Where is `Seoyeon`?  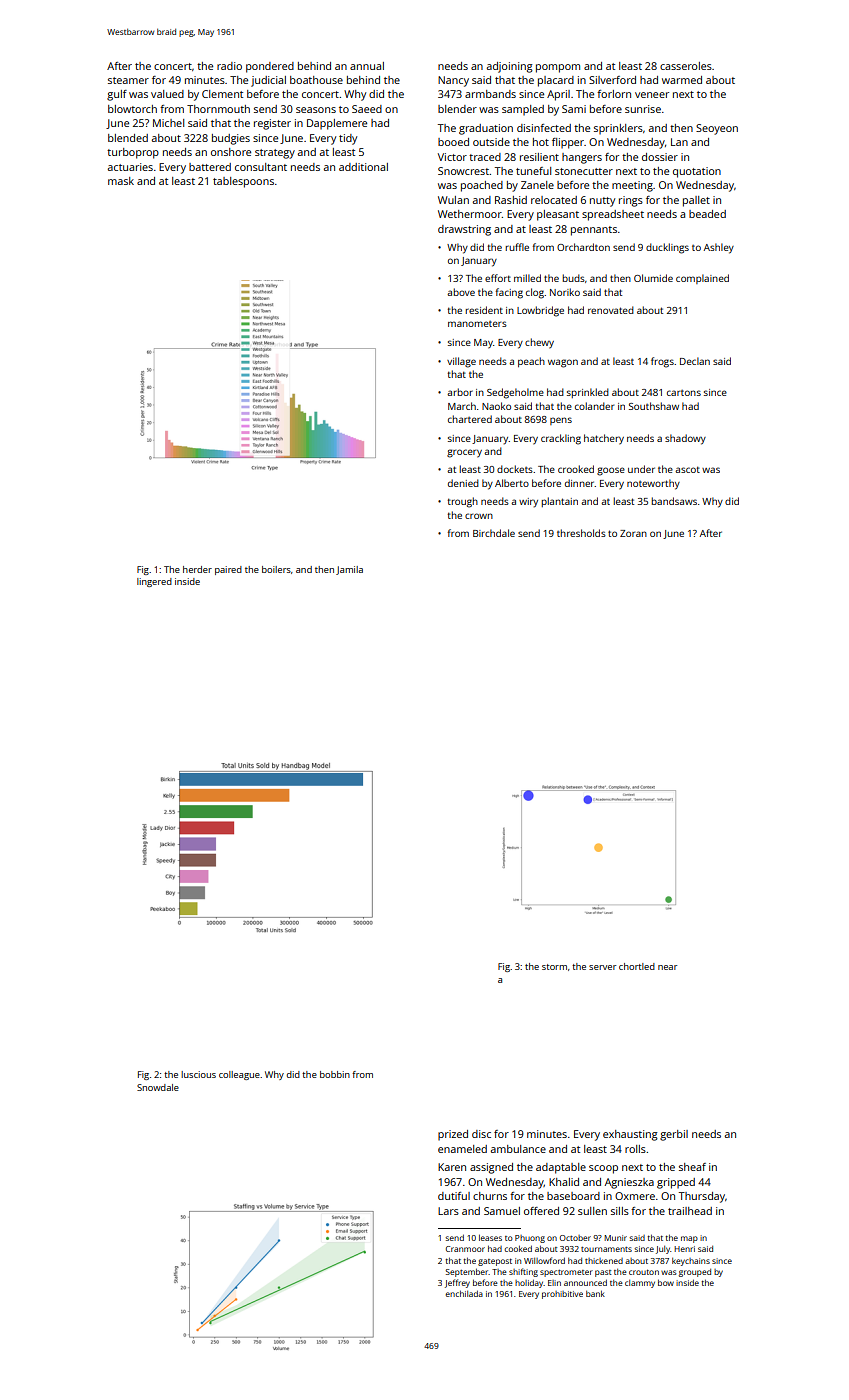
Seoyeon is located at coordinates (717, 129).
